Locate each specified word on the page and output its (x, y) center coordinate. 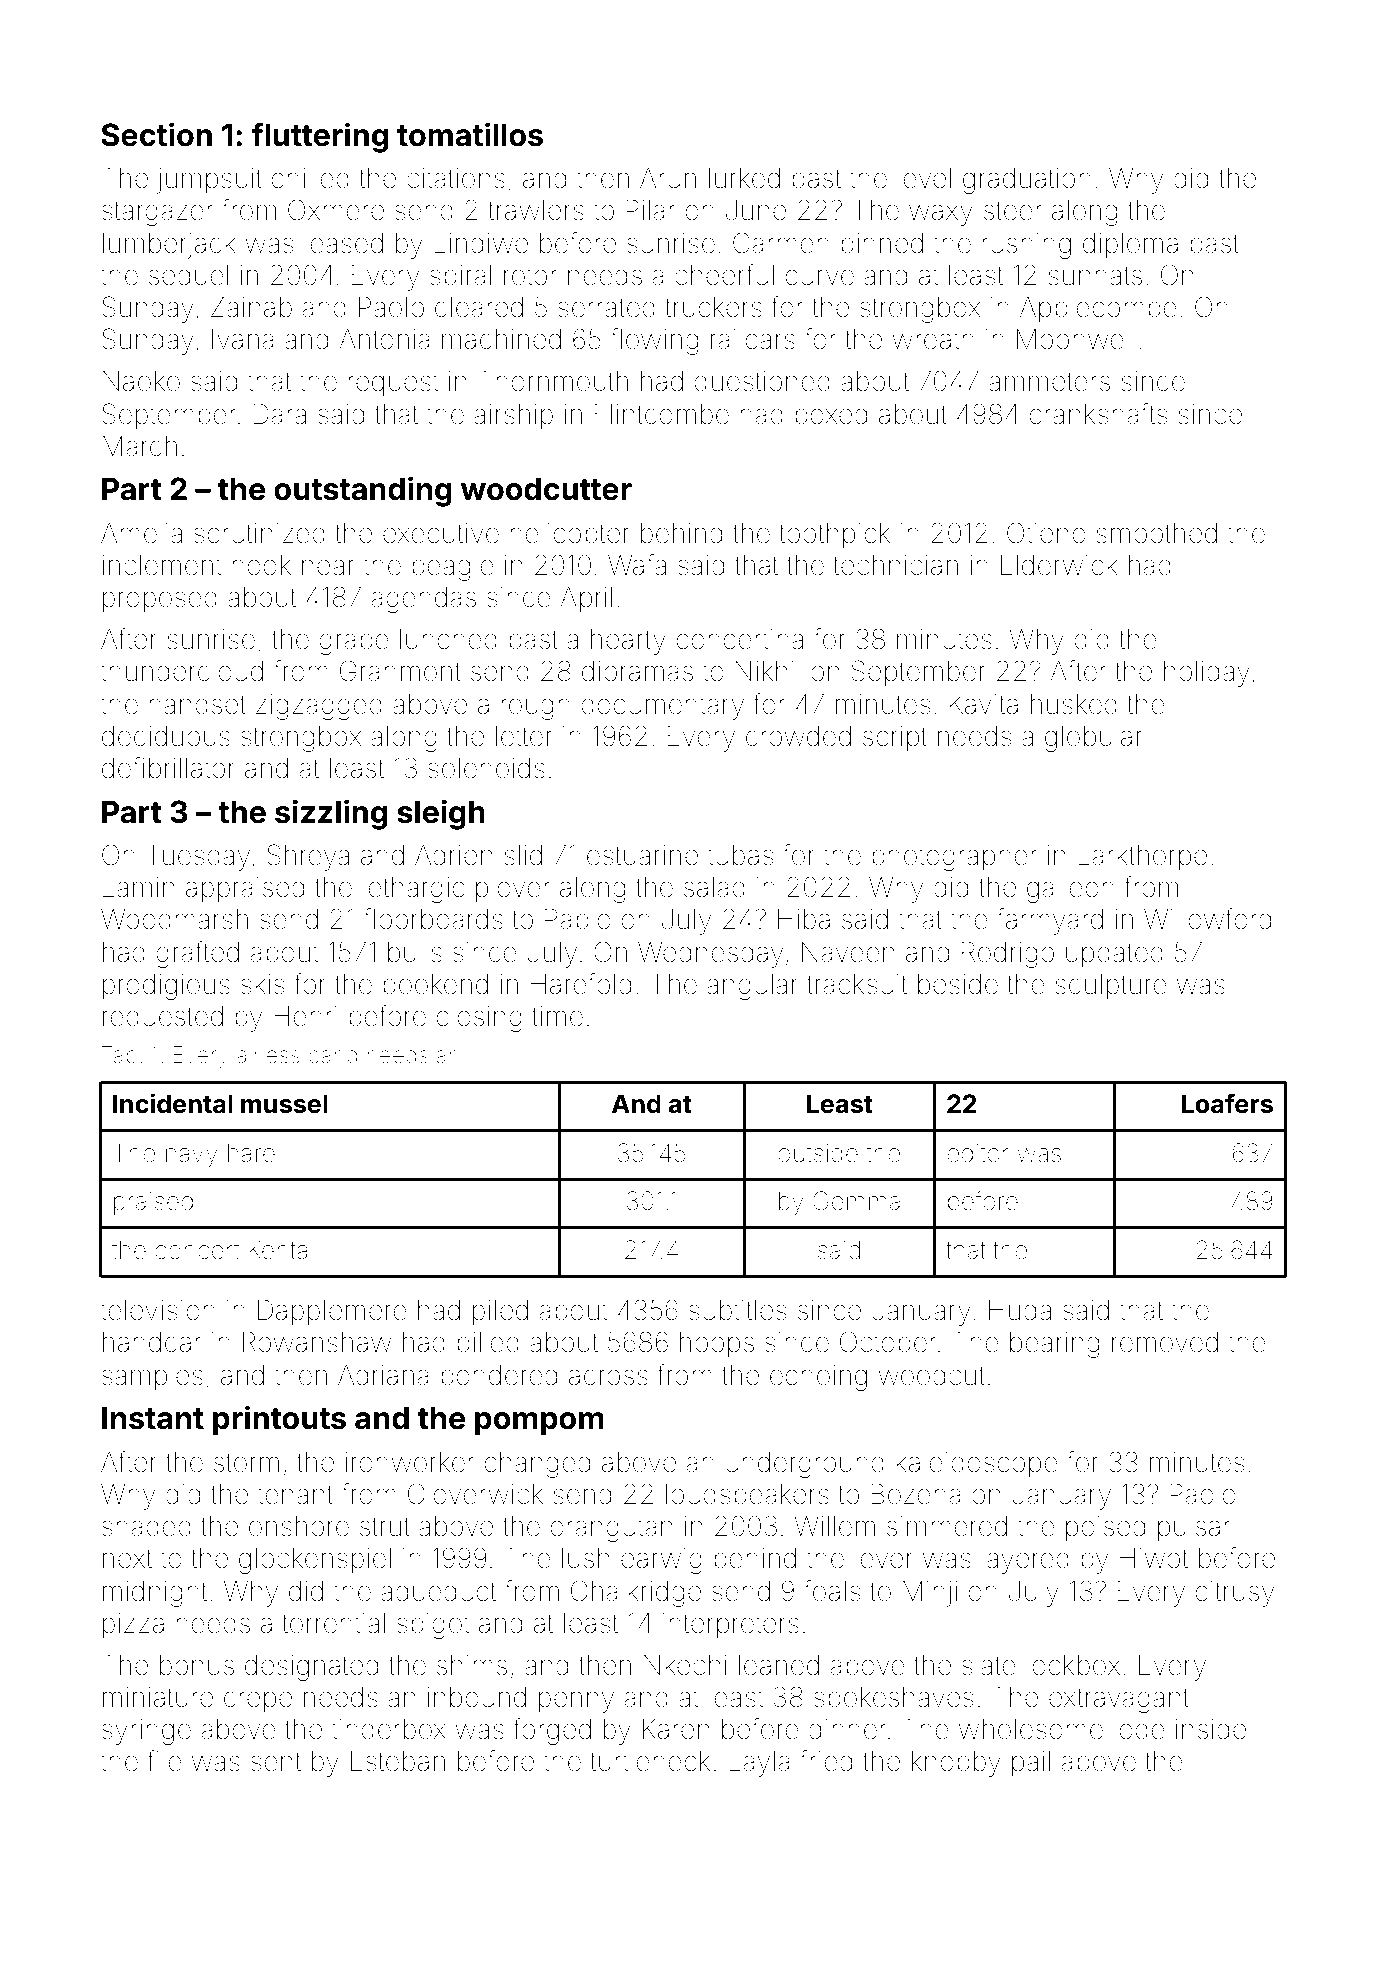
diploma (1130, 246)
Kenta (278, 1250)
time (557, 1016)
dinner (847, 1729)
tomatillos (470, 134)
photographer (954, 858)
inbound (477, 1697)
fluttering (319, 137)
